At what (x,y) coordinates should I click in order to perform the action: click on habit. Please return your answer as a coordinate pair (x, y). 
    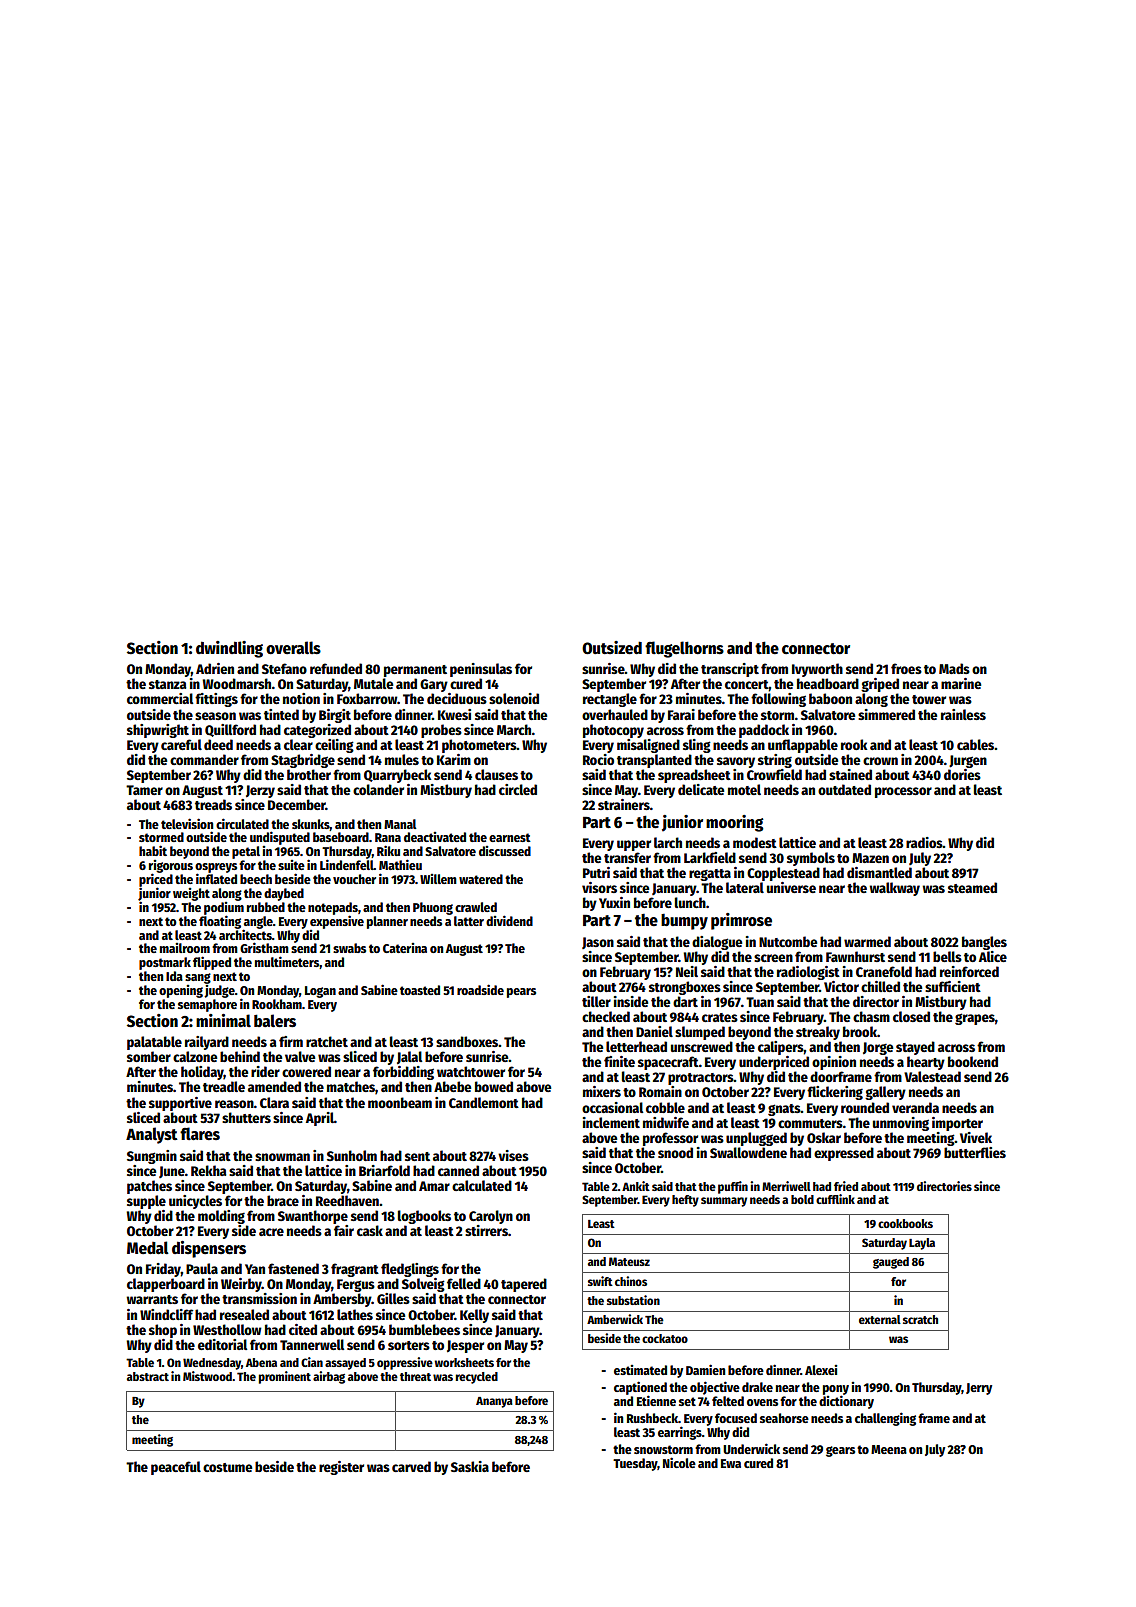
    Looking at the image, I should click on (153, 850).
